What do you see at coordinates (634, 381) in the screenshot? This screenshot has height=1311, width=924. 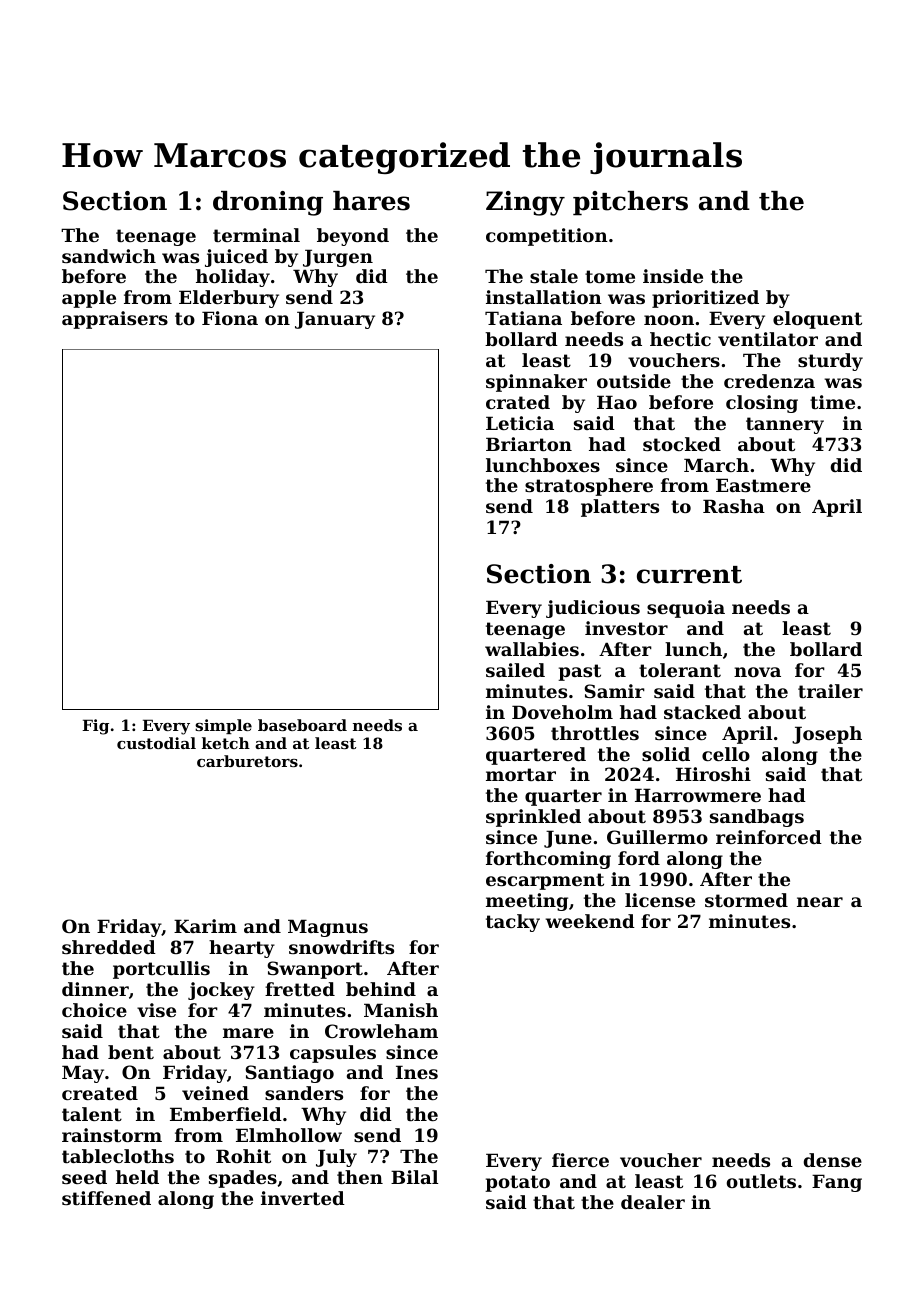 I see `outside` at bounding box center [634, 381].
